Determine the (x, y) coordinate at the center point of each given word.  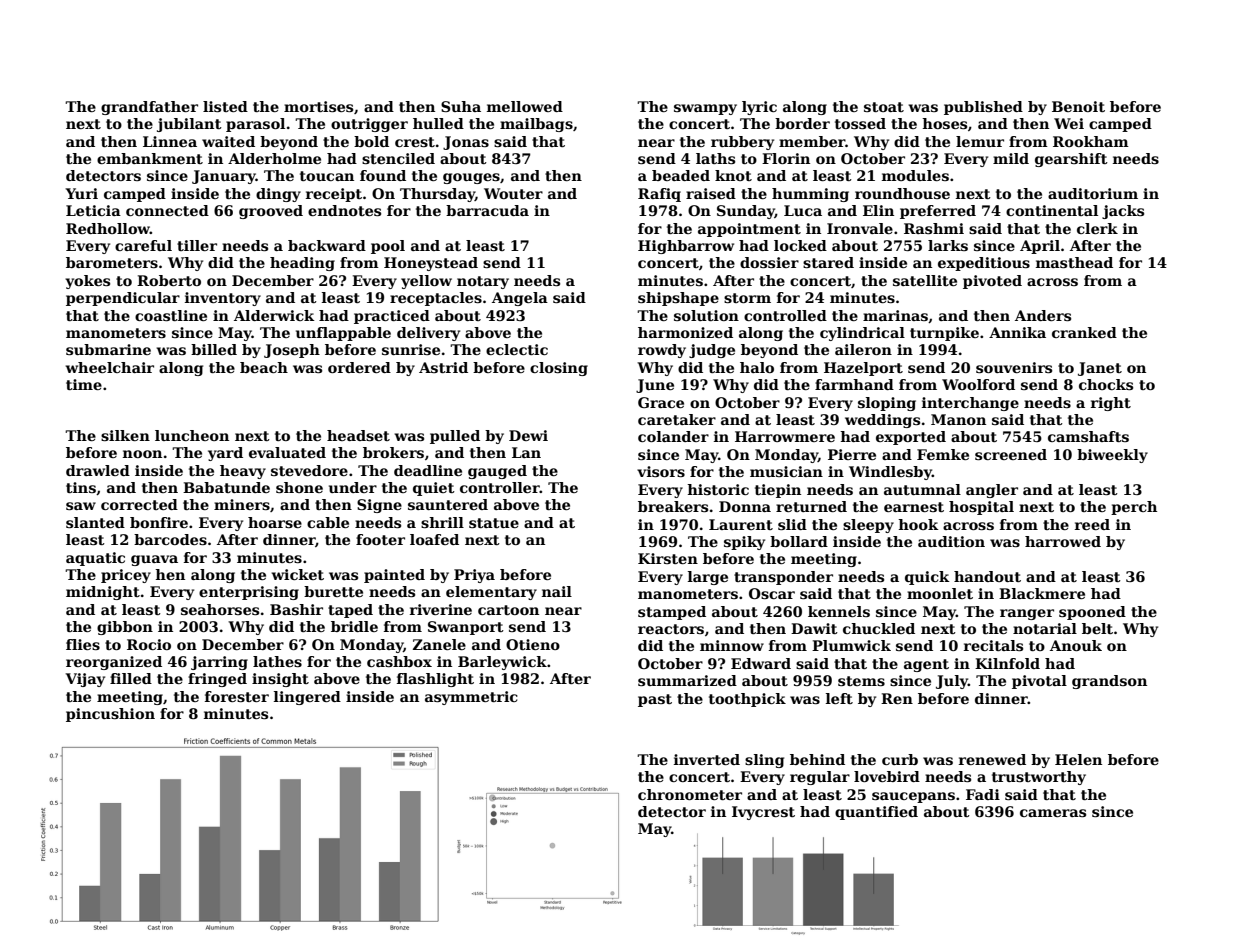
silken (125, 435)
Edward (761, 663)
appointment (749, 230)
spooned (1092, 613)
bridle (354, 626)
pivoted (992, 282)
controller (500, 487)
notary (483, 282)
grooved (271, 212)
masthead (1074, 262)
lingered (307, 698)
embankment (150, 158)
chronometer (690, 794)
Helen (1078, 759)
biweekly (1112, 456)
